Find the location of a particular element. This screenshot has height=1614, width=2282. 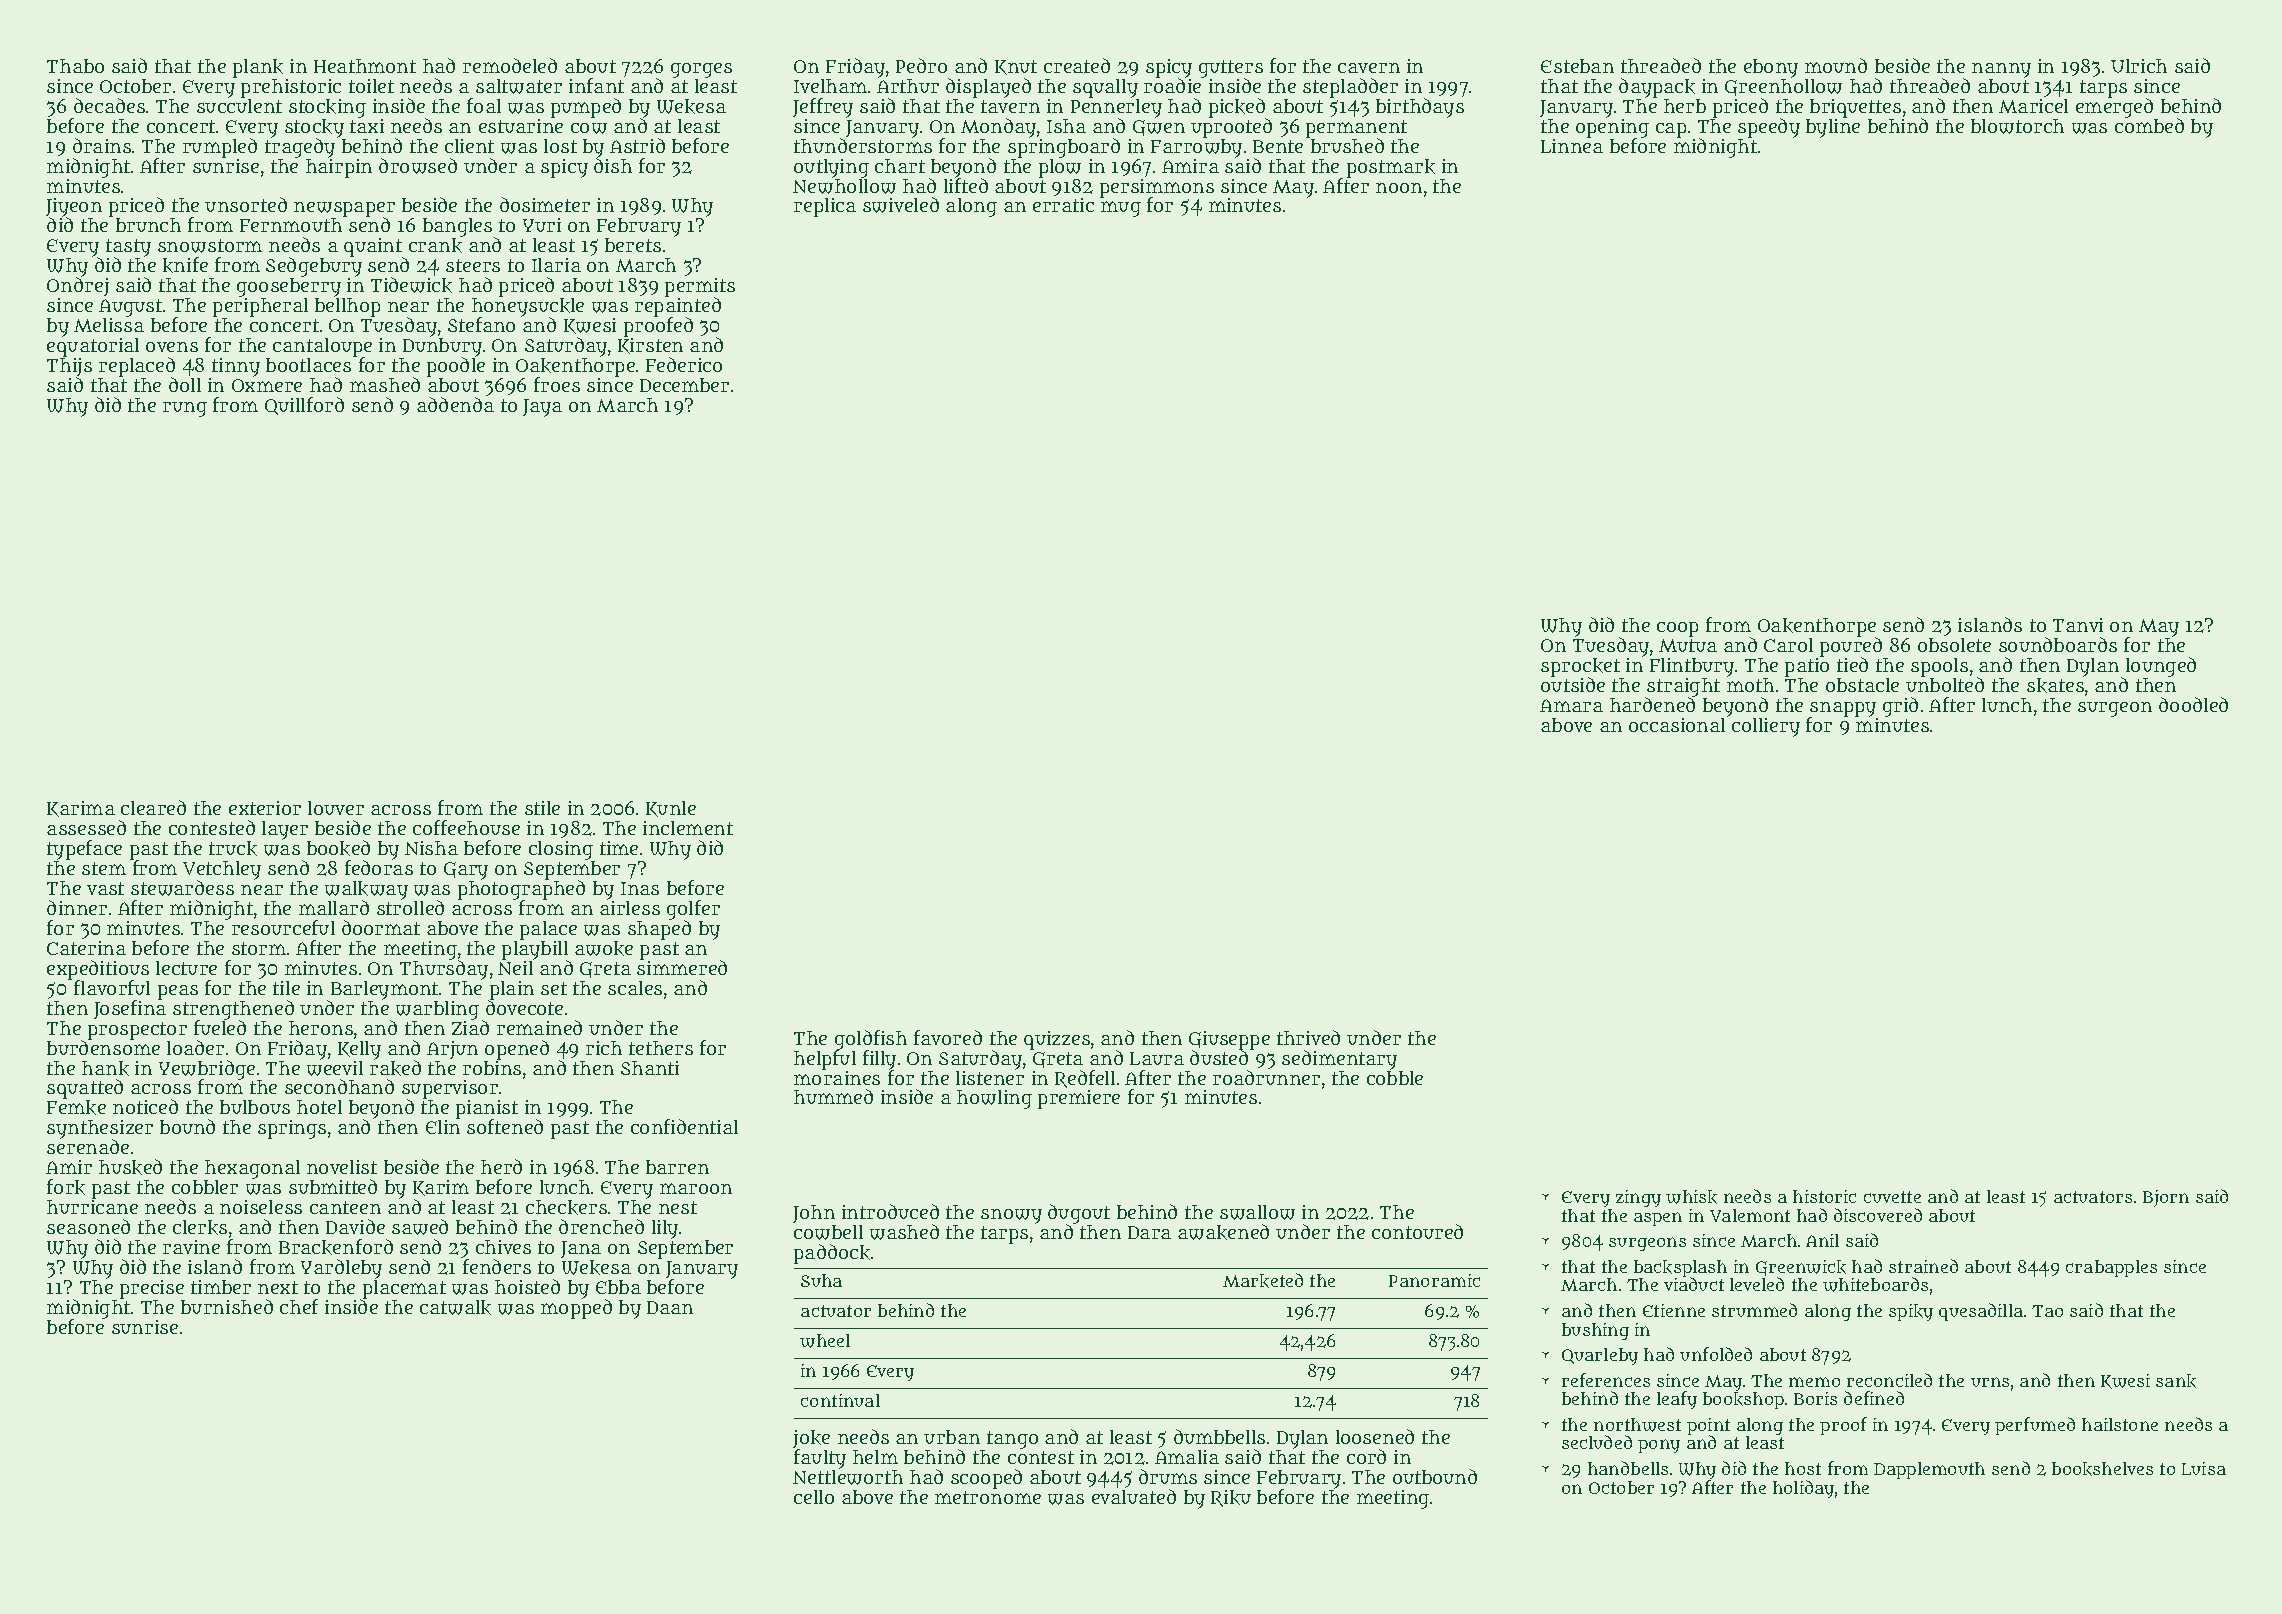

brushed is located at coordinates (1347, 145).
